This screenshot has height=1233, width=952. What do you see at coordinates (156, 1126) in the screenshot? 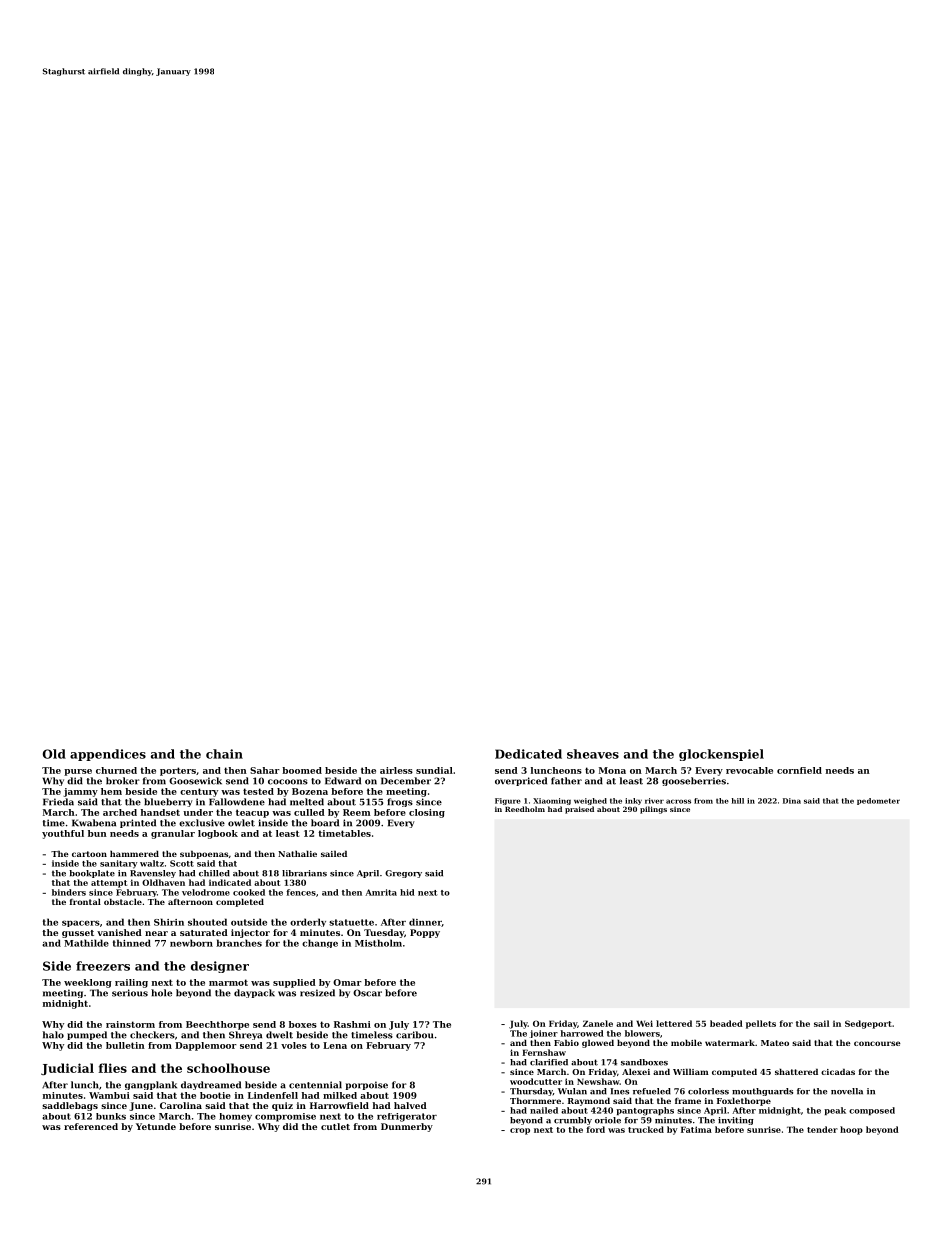
I see `Yetunde` at bounding box center [156, 1126].
